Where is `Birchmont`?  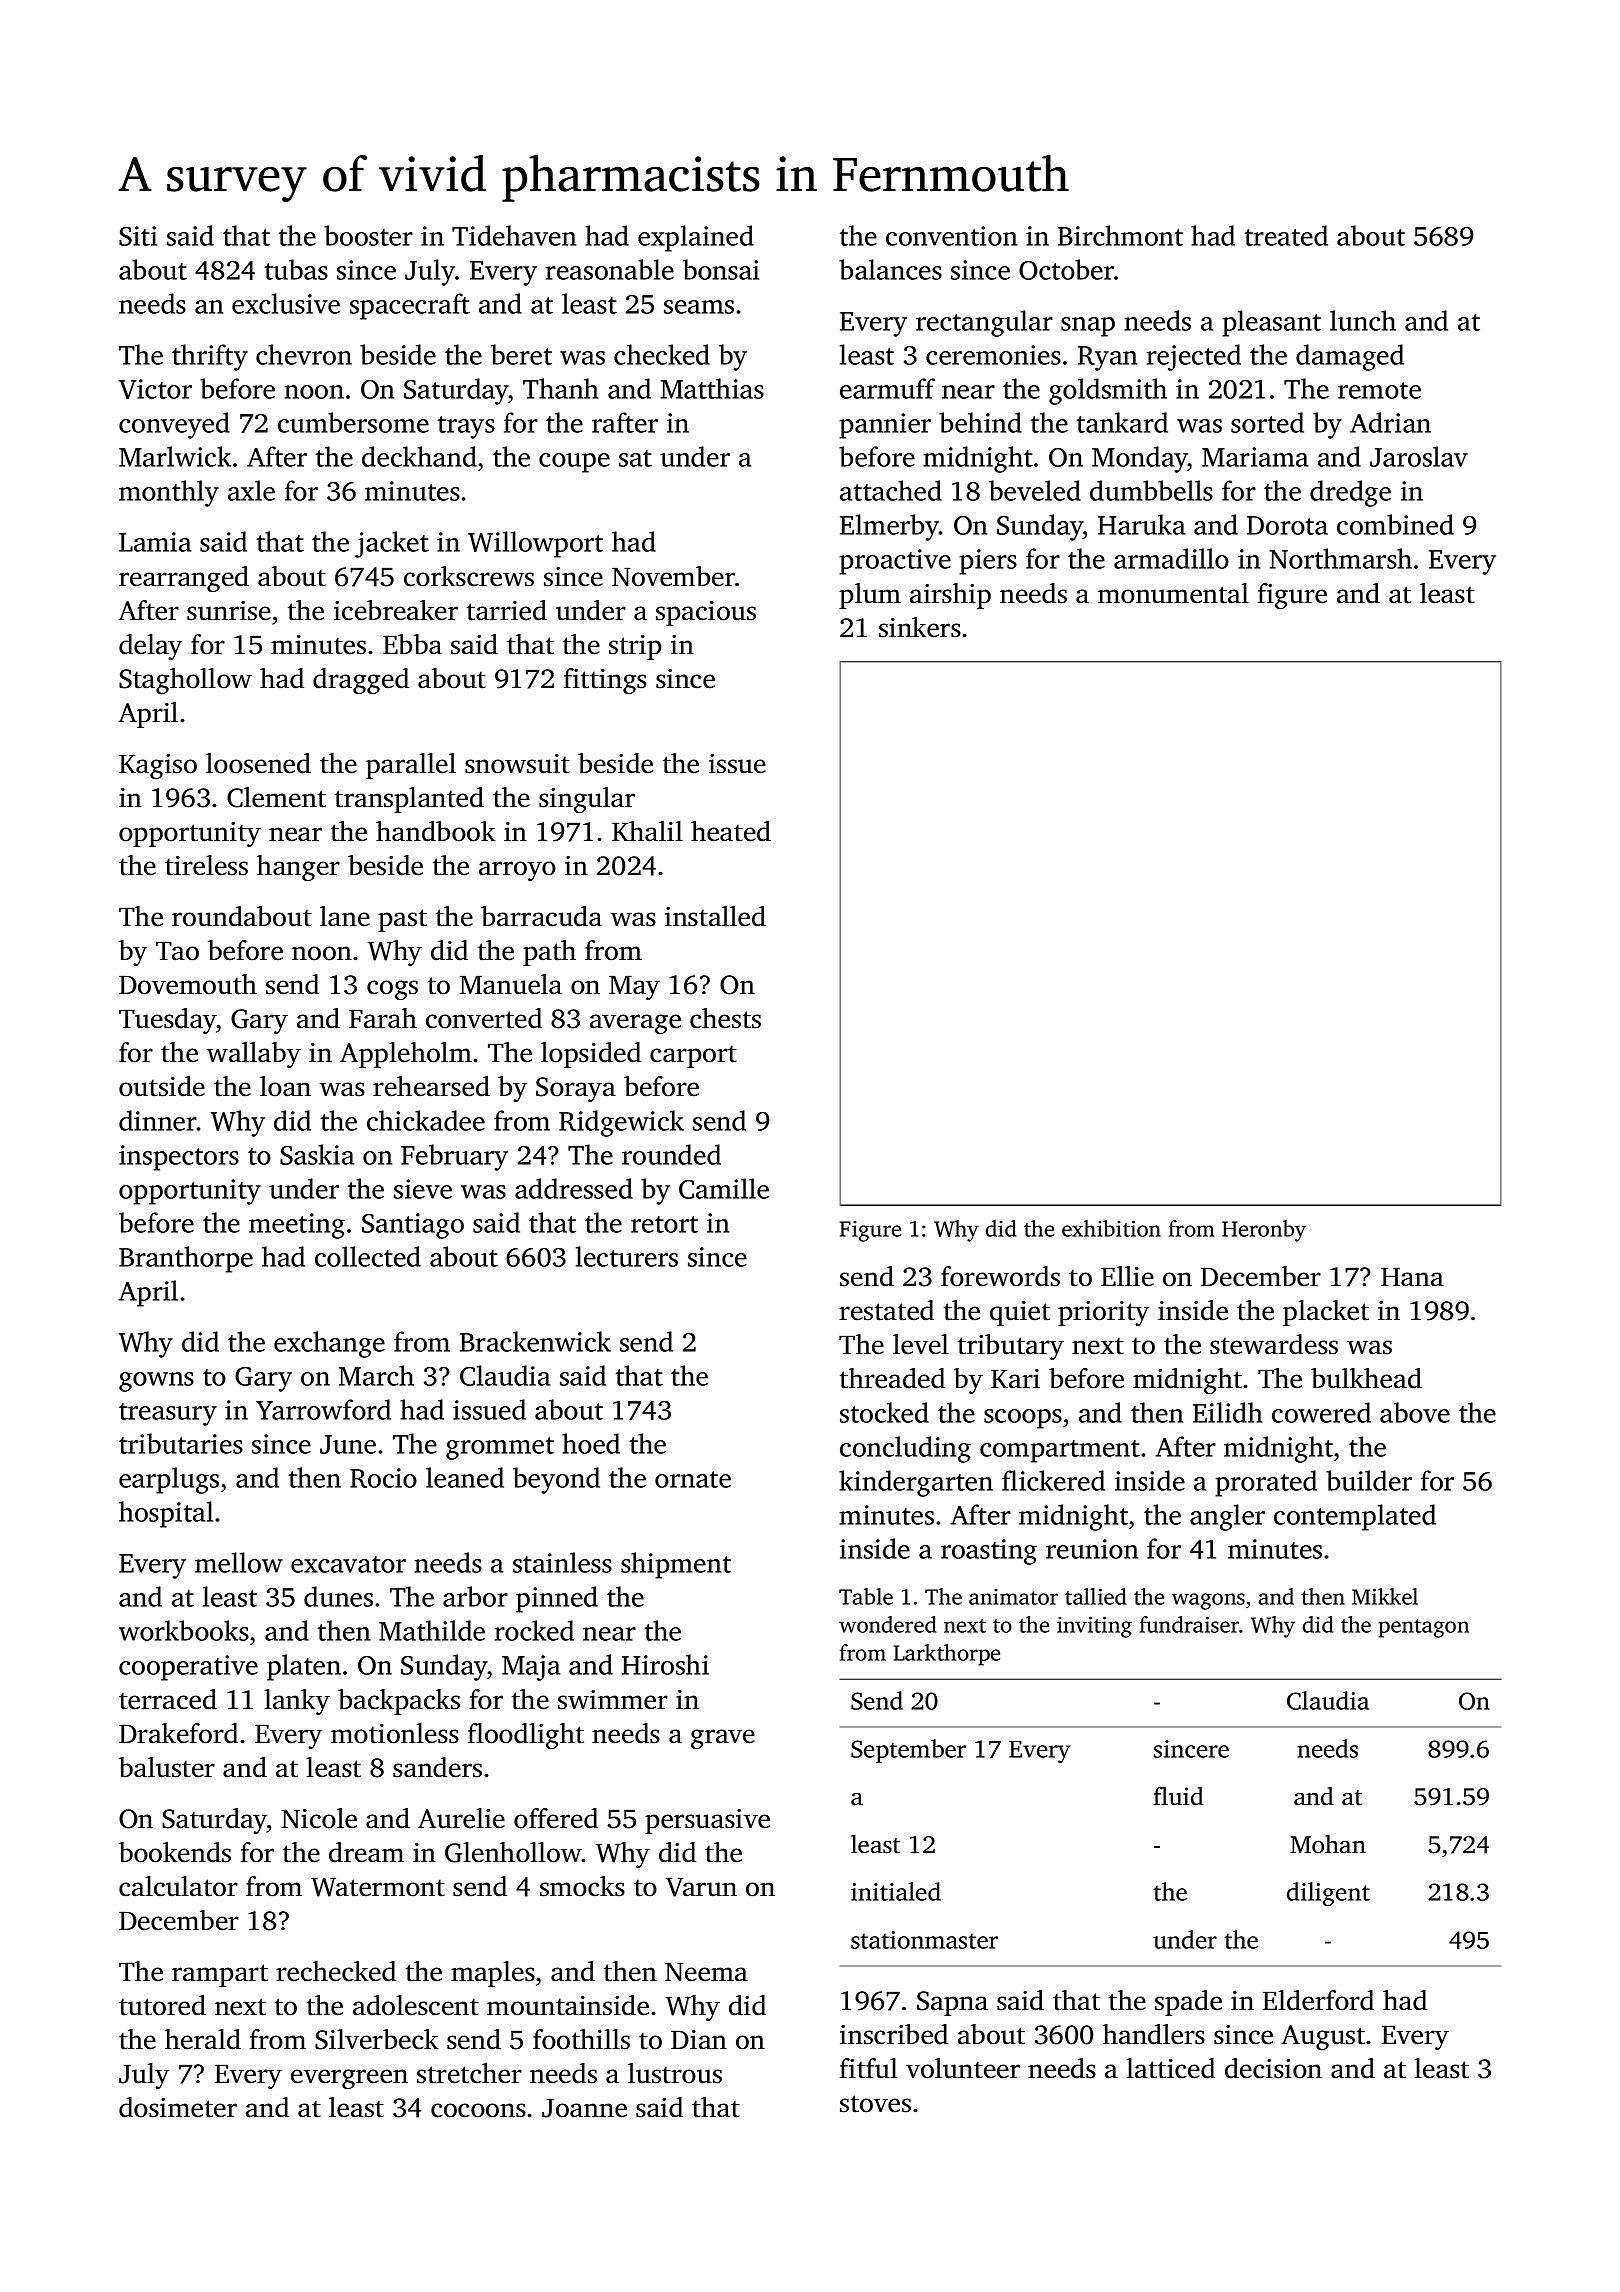
Birchmont is located at coordinates (1120, 235).
